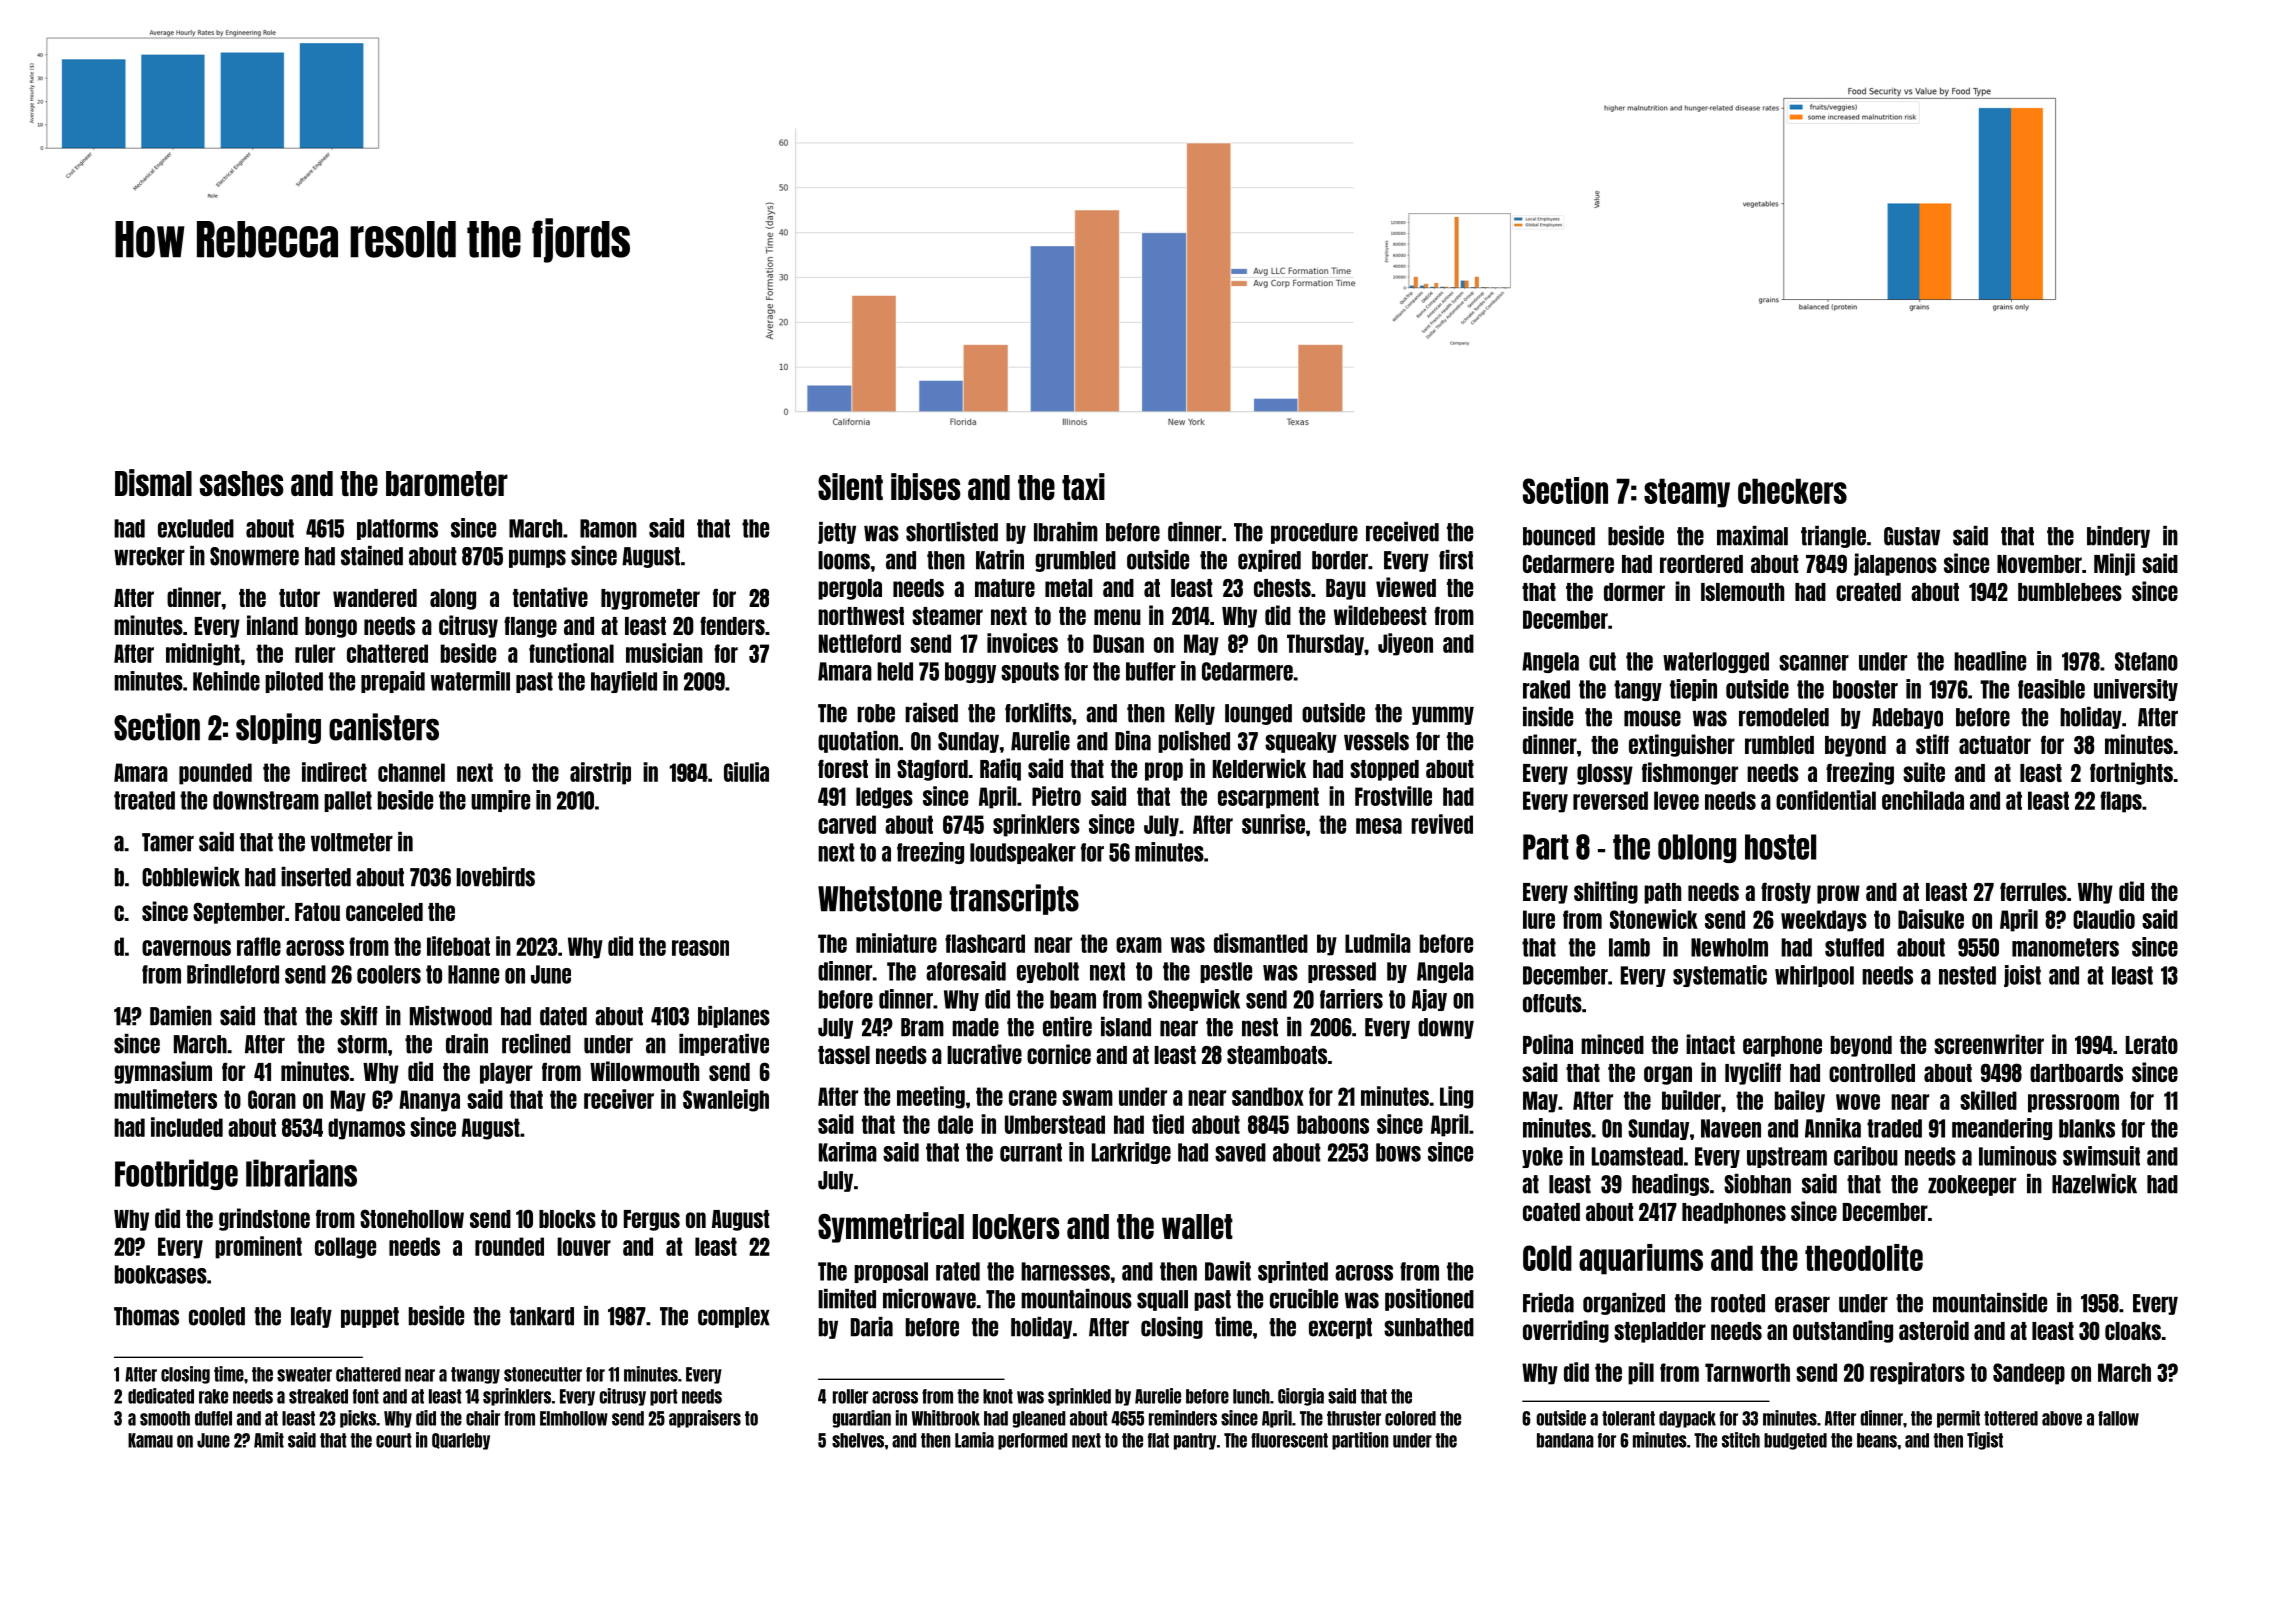 The image size is (2292, 1620). What do you see at coordinates (619, 1099) in the screenshot?
I see `receiver` at bounding box center [619, 1099].
